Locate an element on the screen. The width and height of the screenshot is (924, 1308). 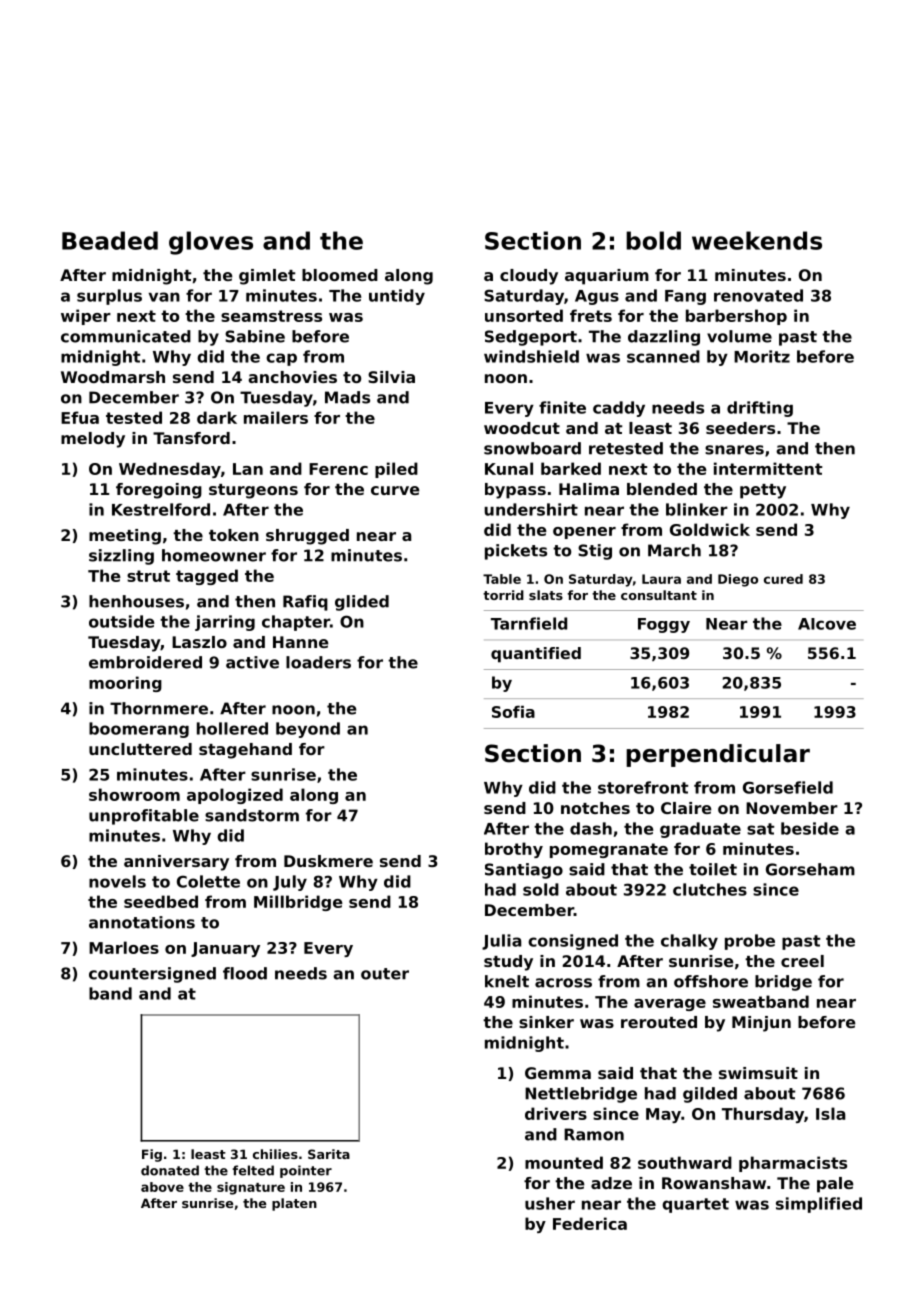
gloves is located at coordinates (211, 243).
